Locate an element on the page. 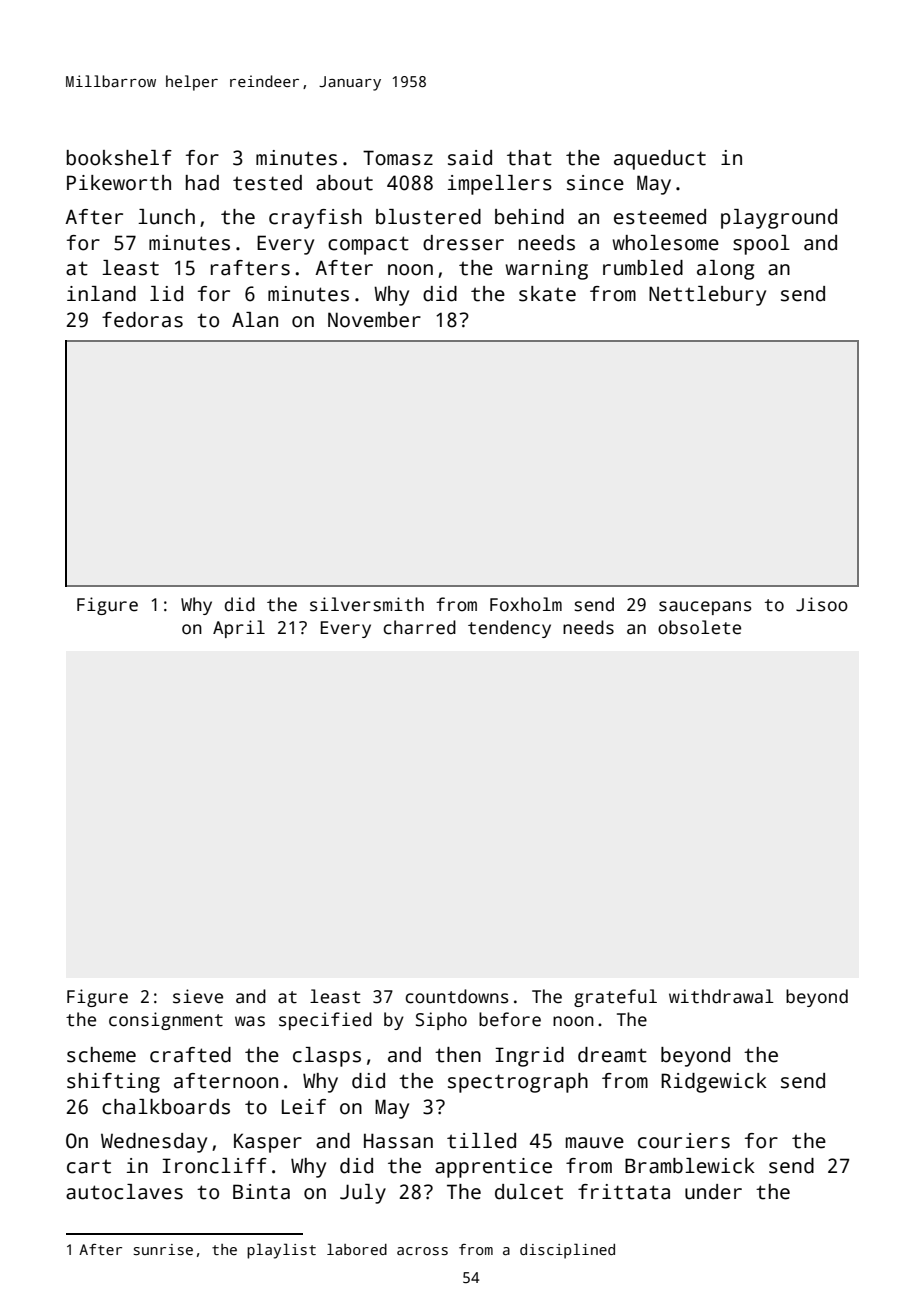 The width and height of the image is (924, 1311). behind is located at coordinates (529, 217).
